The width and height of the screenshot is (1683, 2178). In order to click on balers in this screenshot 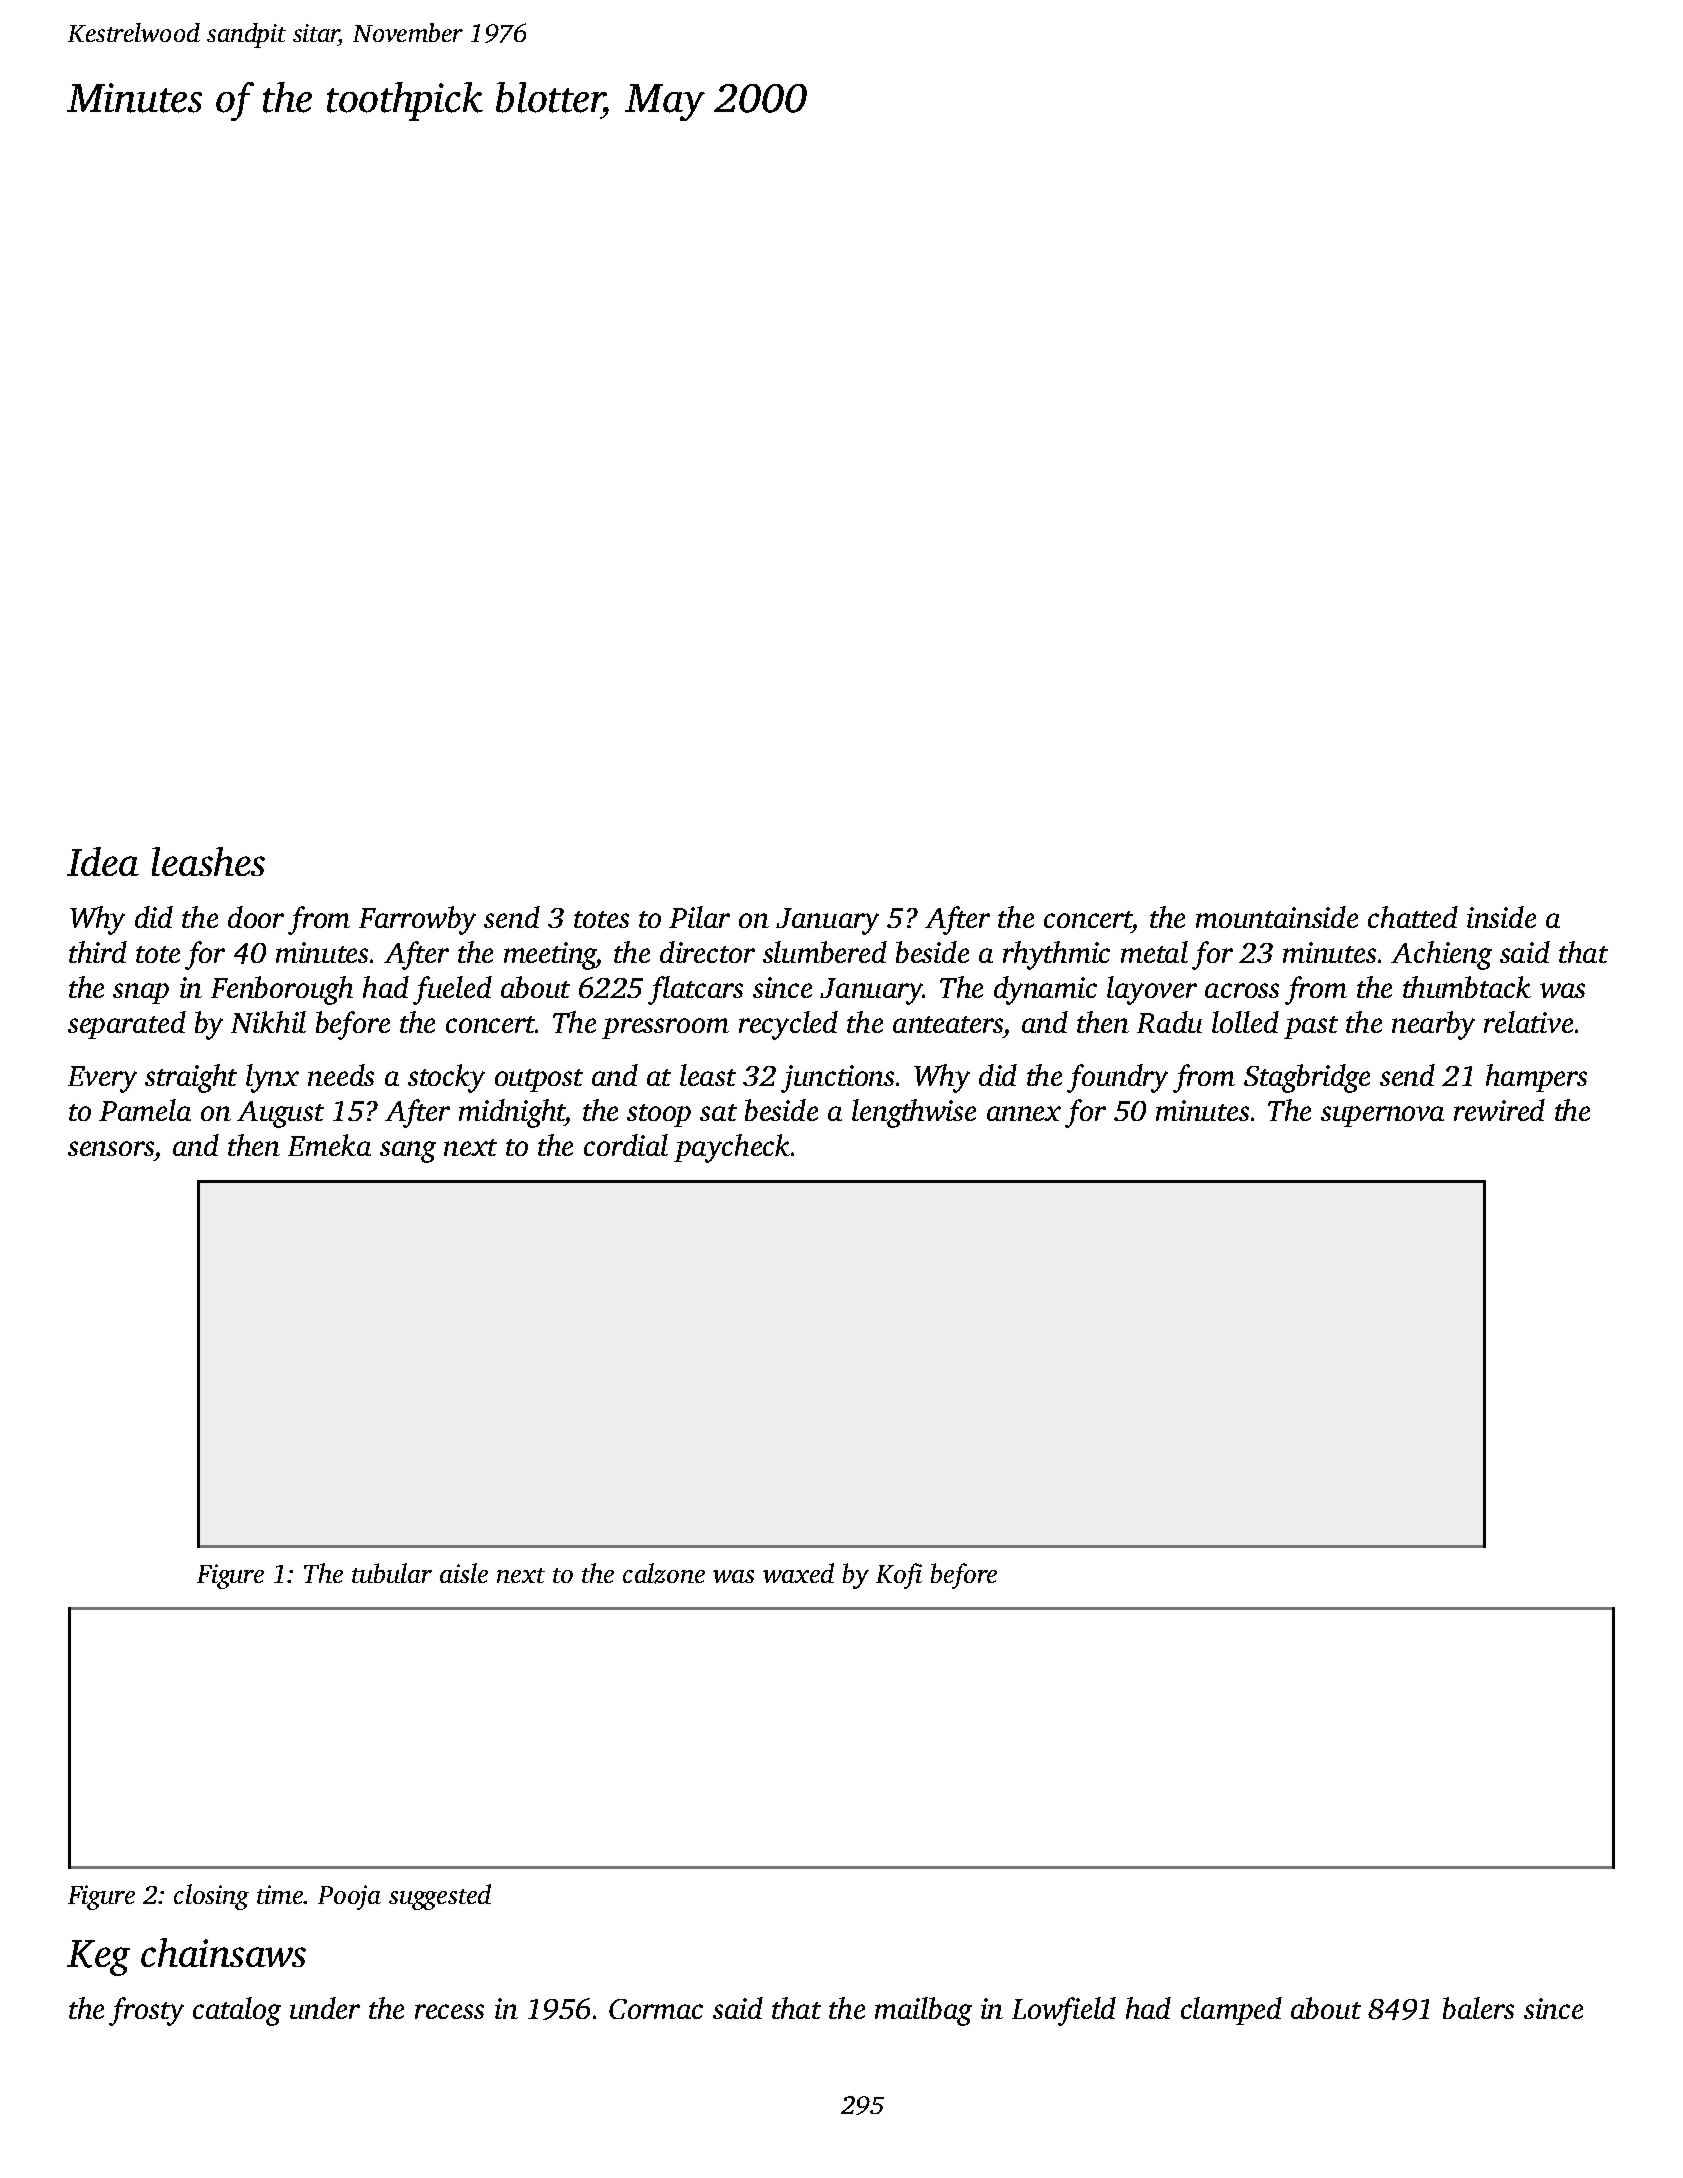, I will do `click(1478, 2008)`.
